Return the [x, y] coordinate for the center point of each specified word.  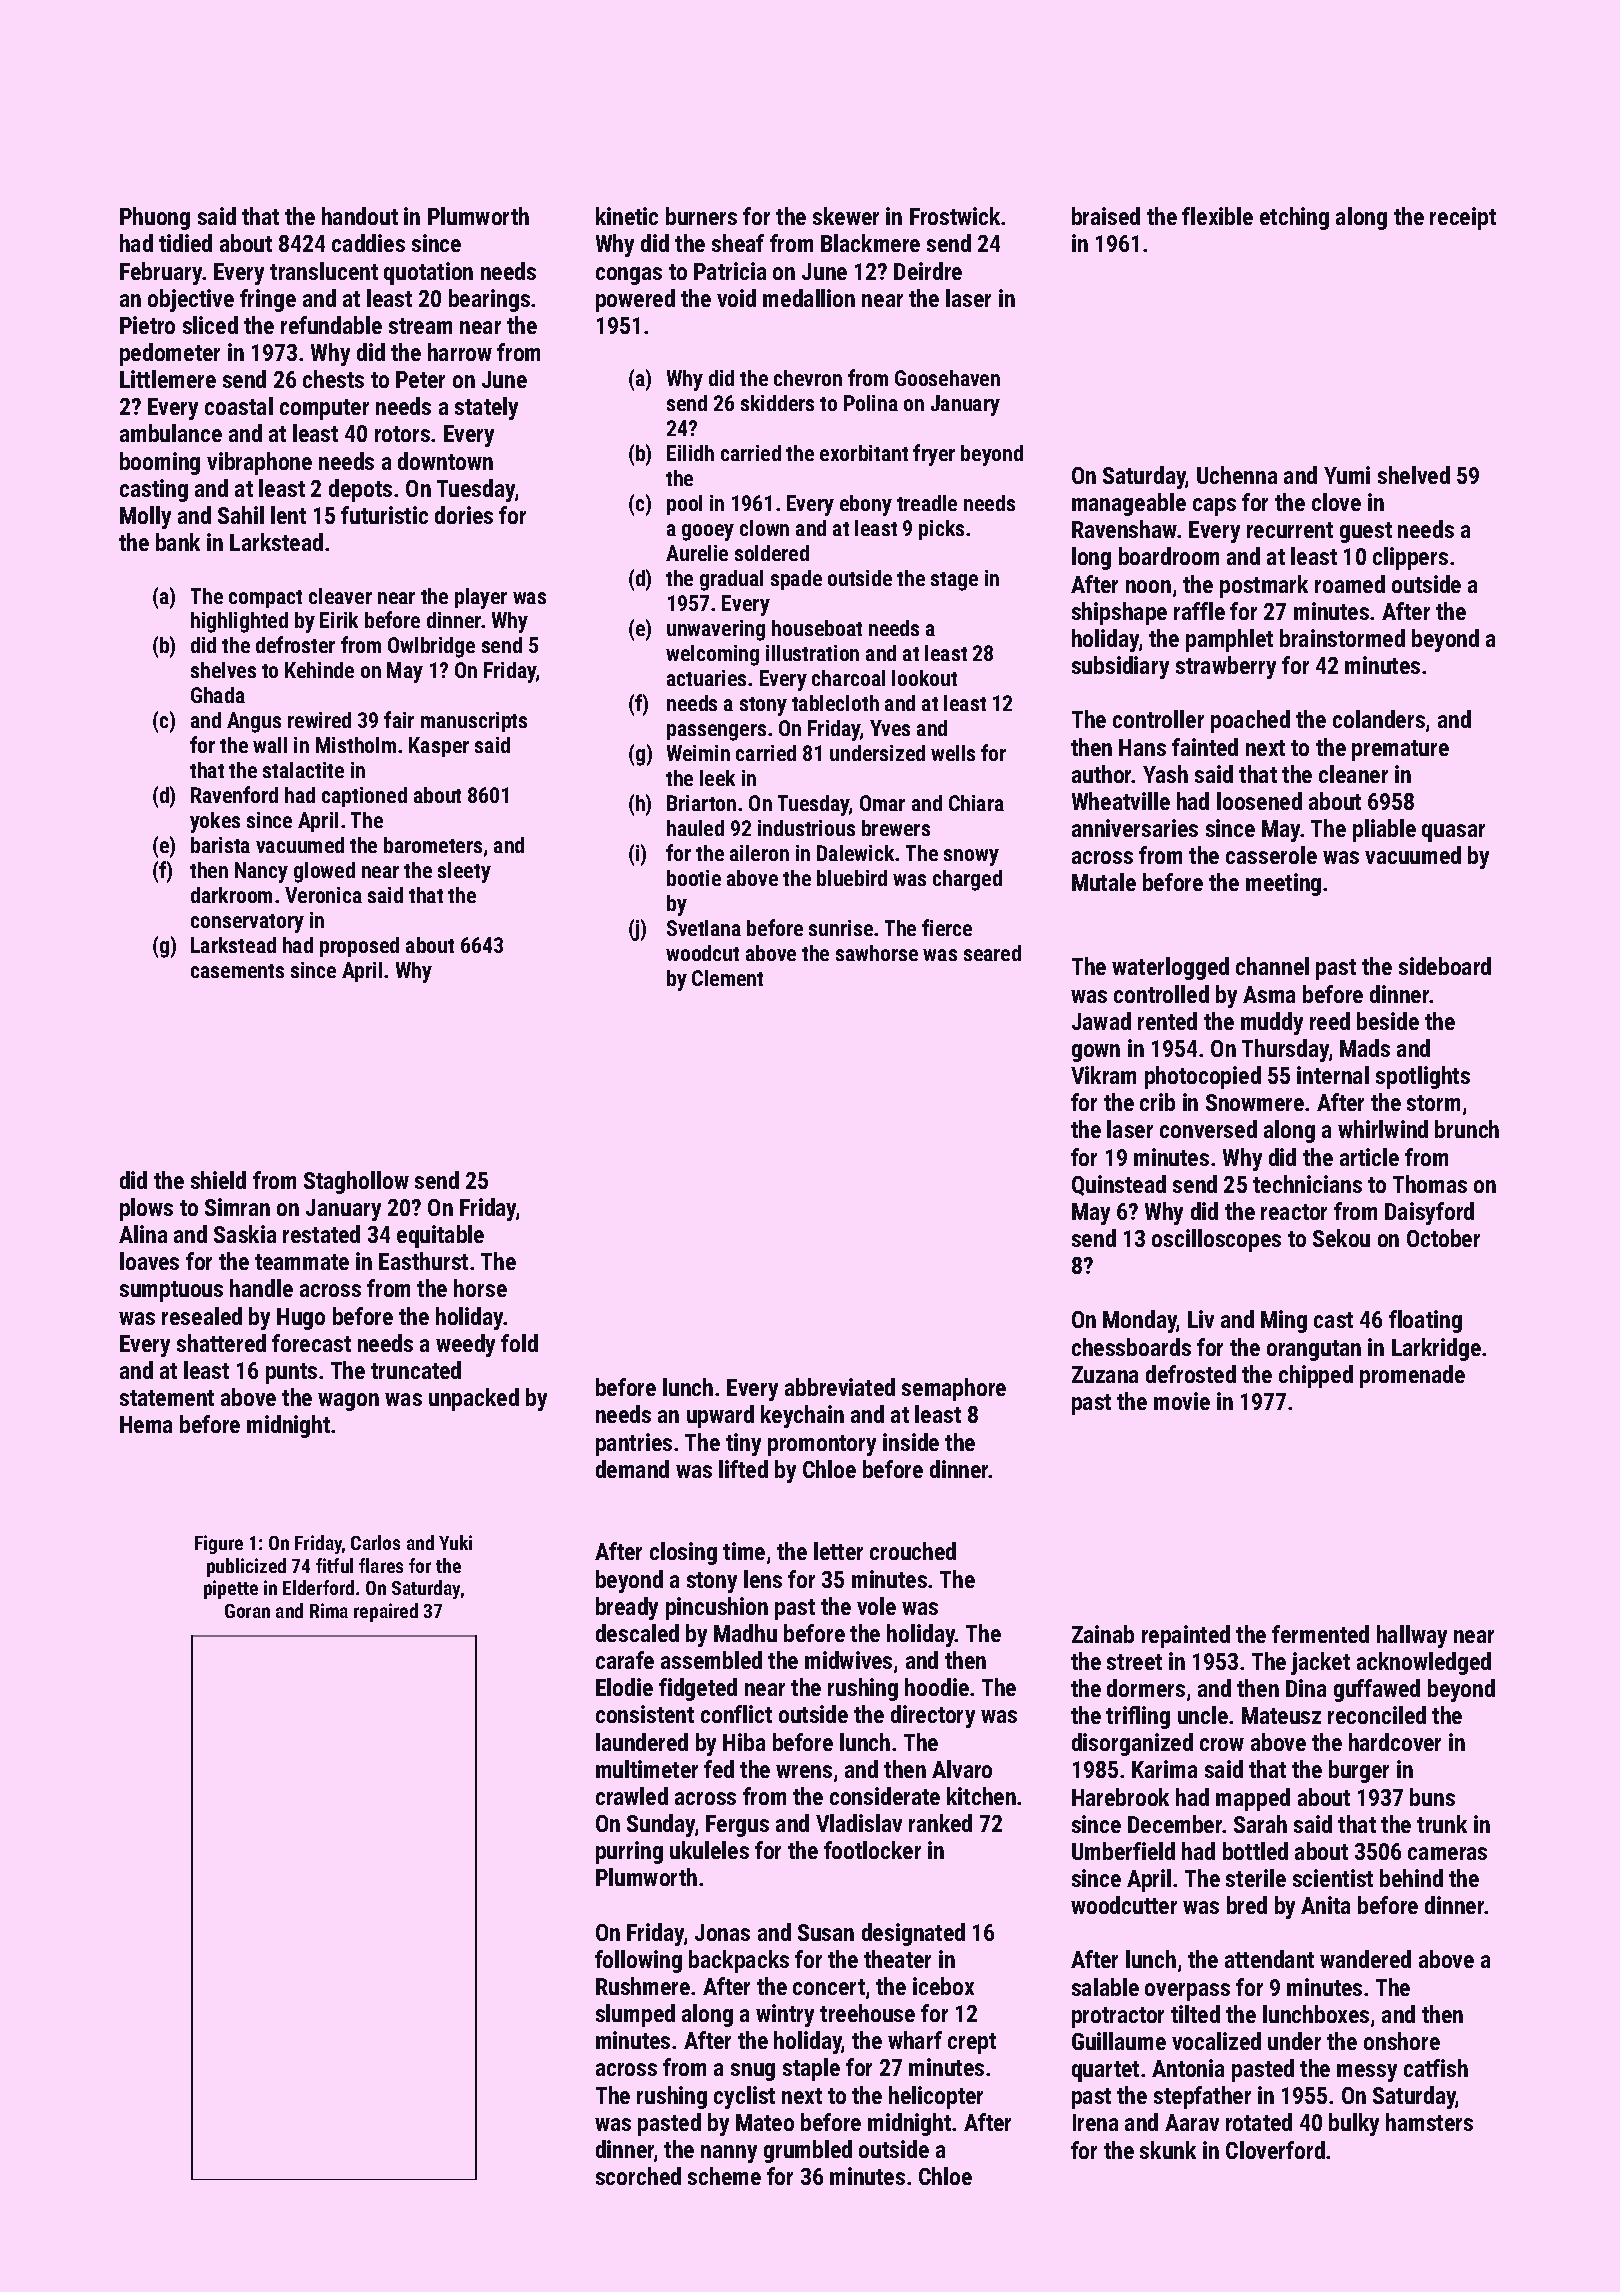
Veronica [323, 895]
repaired [386, 1612]
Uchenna [1237, 475]
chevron [808, 378]
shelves [223, 670]
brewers [896, 828]
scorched [638, 2176]
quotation [428, 273]
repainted [1186, 1636]
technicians [1307, 1184]
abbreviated [840, 1387]
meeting [1283, 884]
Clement [727, 978]
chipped [1316, 1376]
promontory [822, 1445]
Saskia [245, 1234]
